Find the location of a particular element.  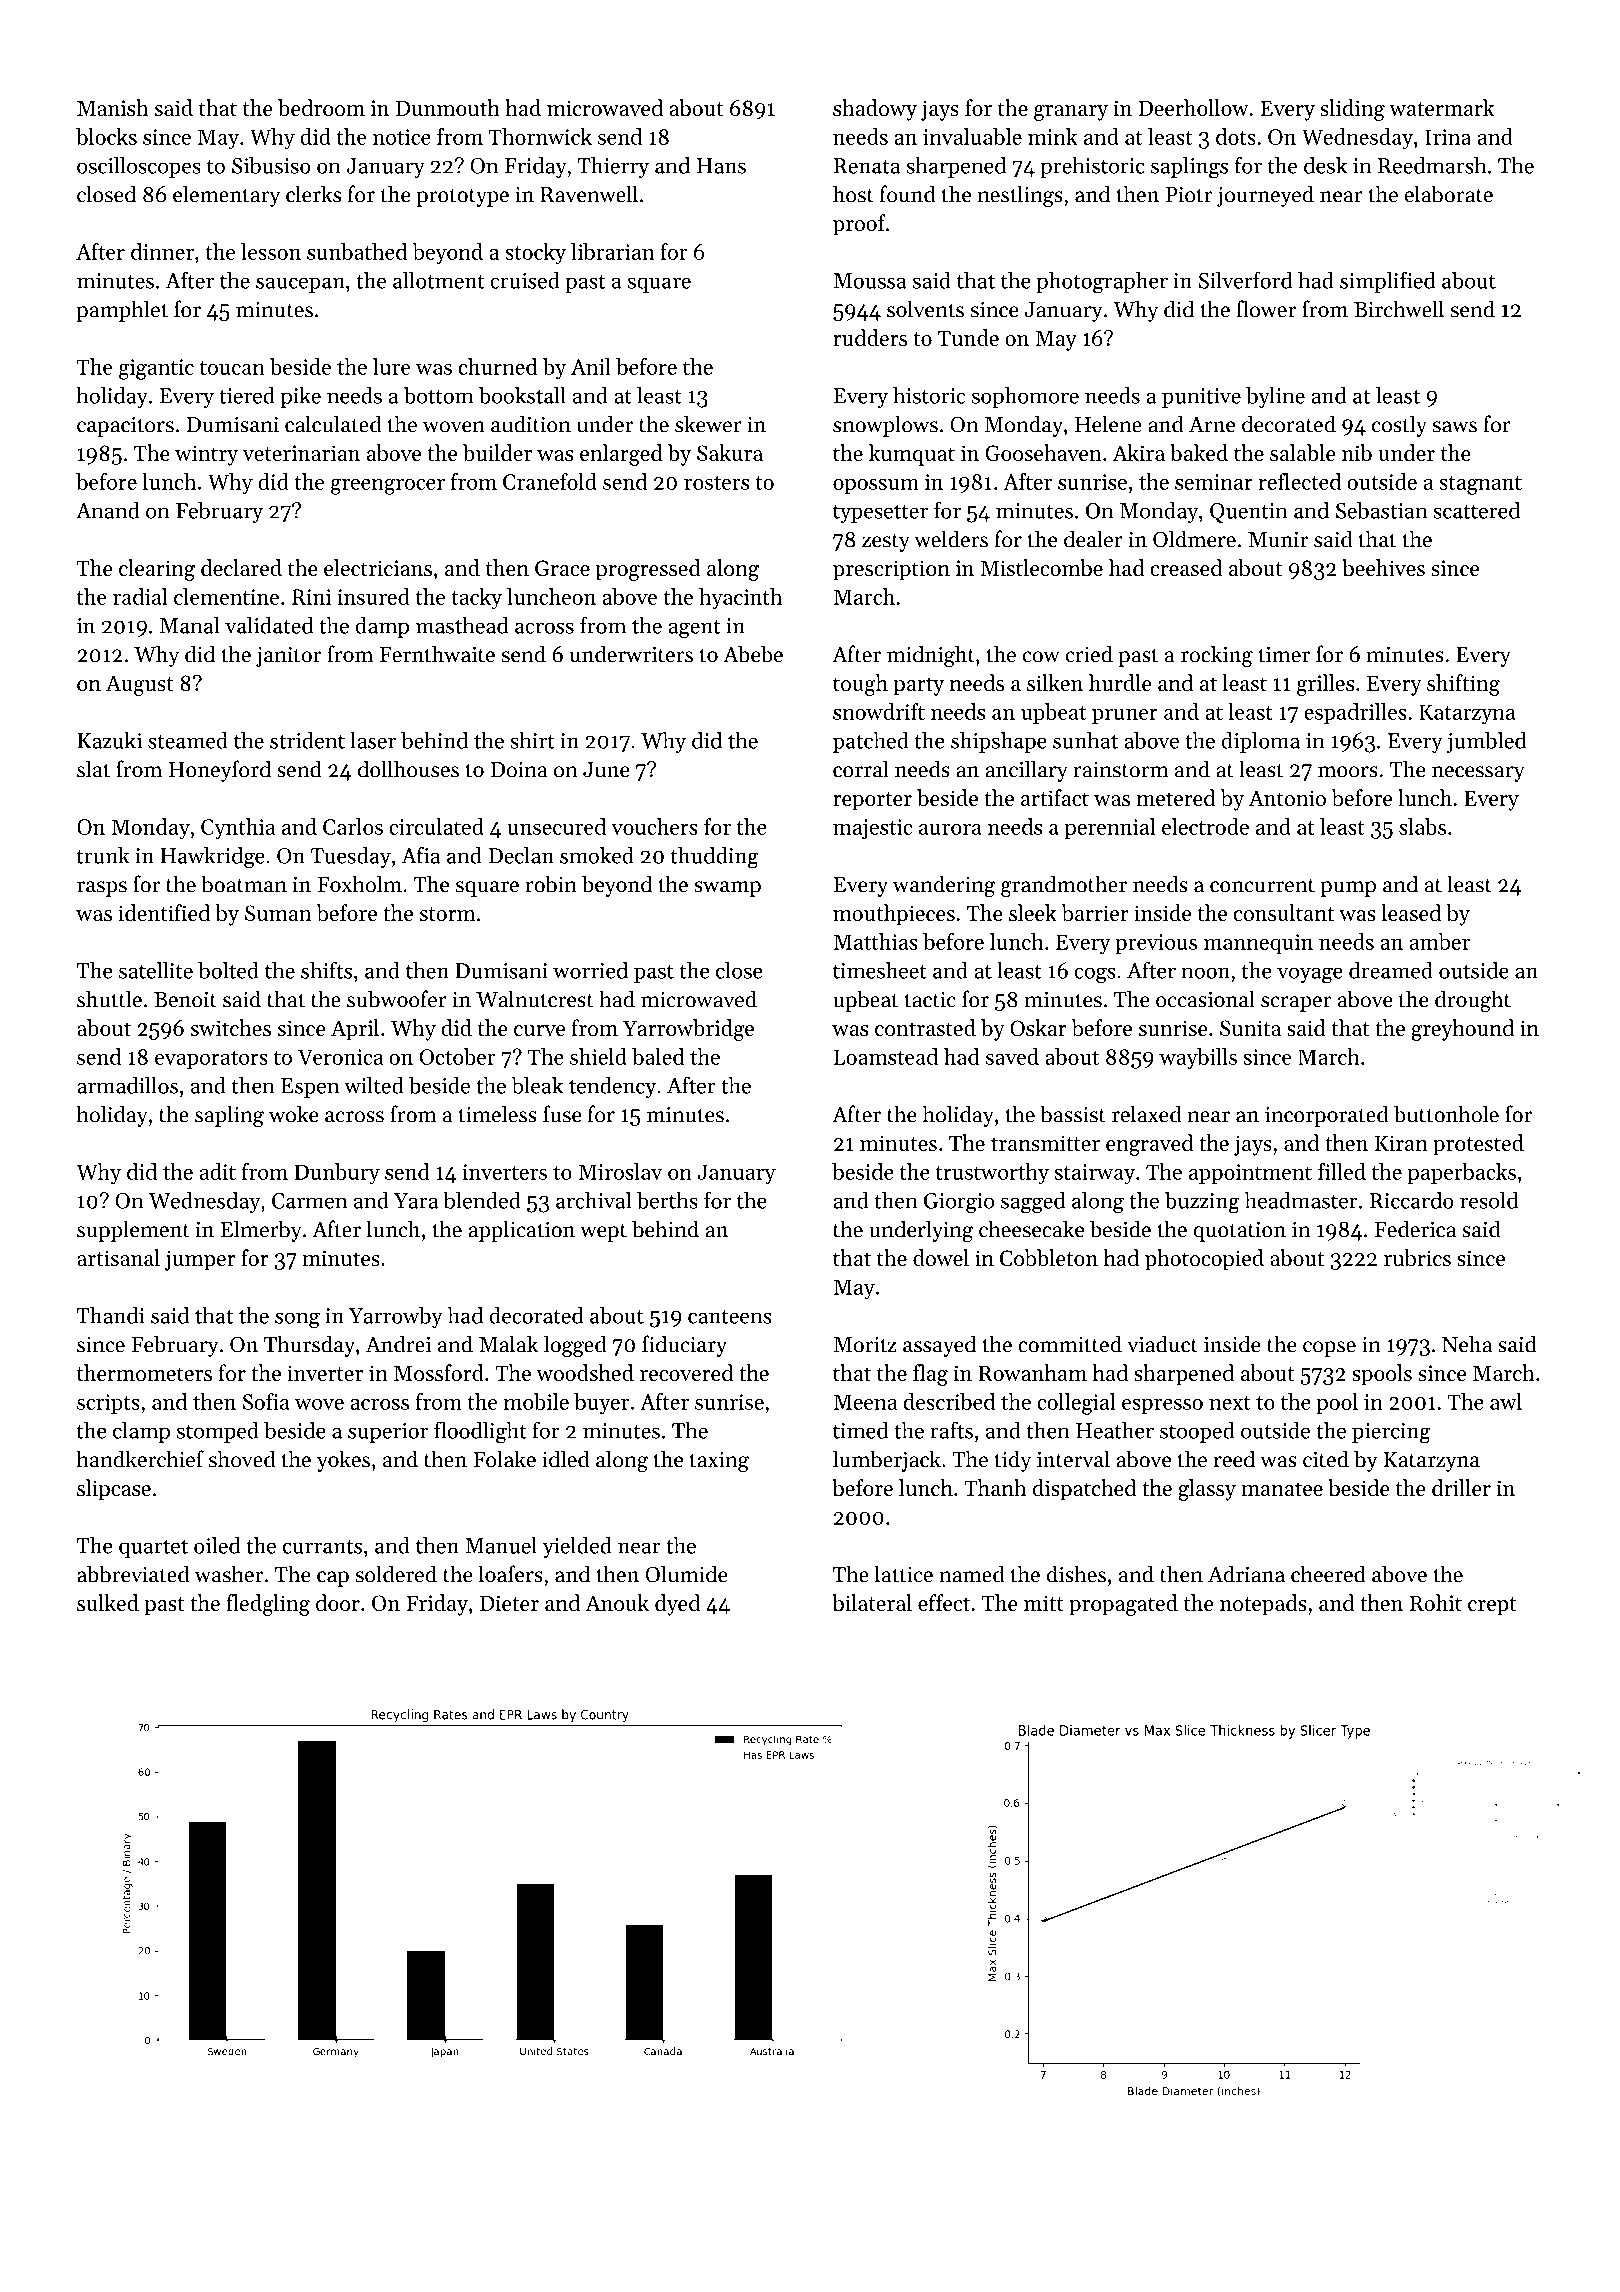

Rowanham is located at coordinates (1032, 1372).
